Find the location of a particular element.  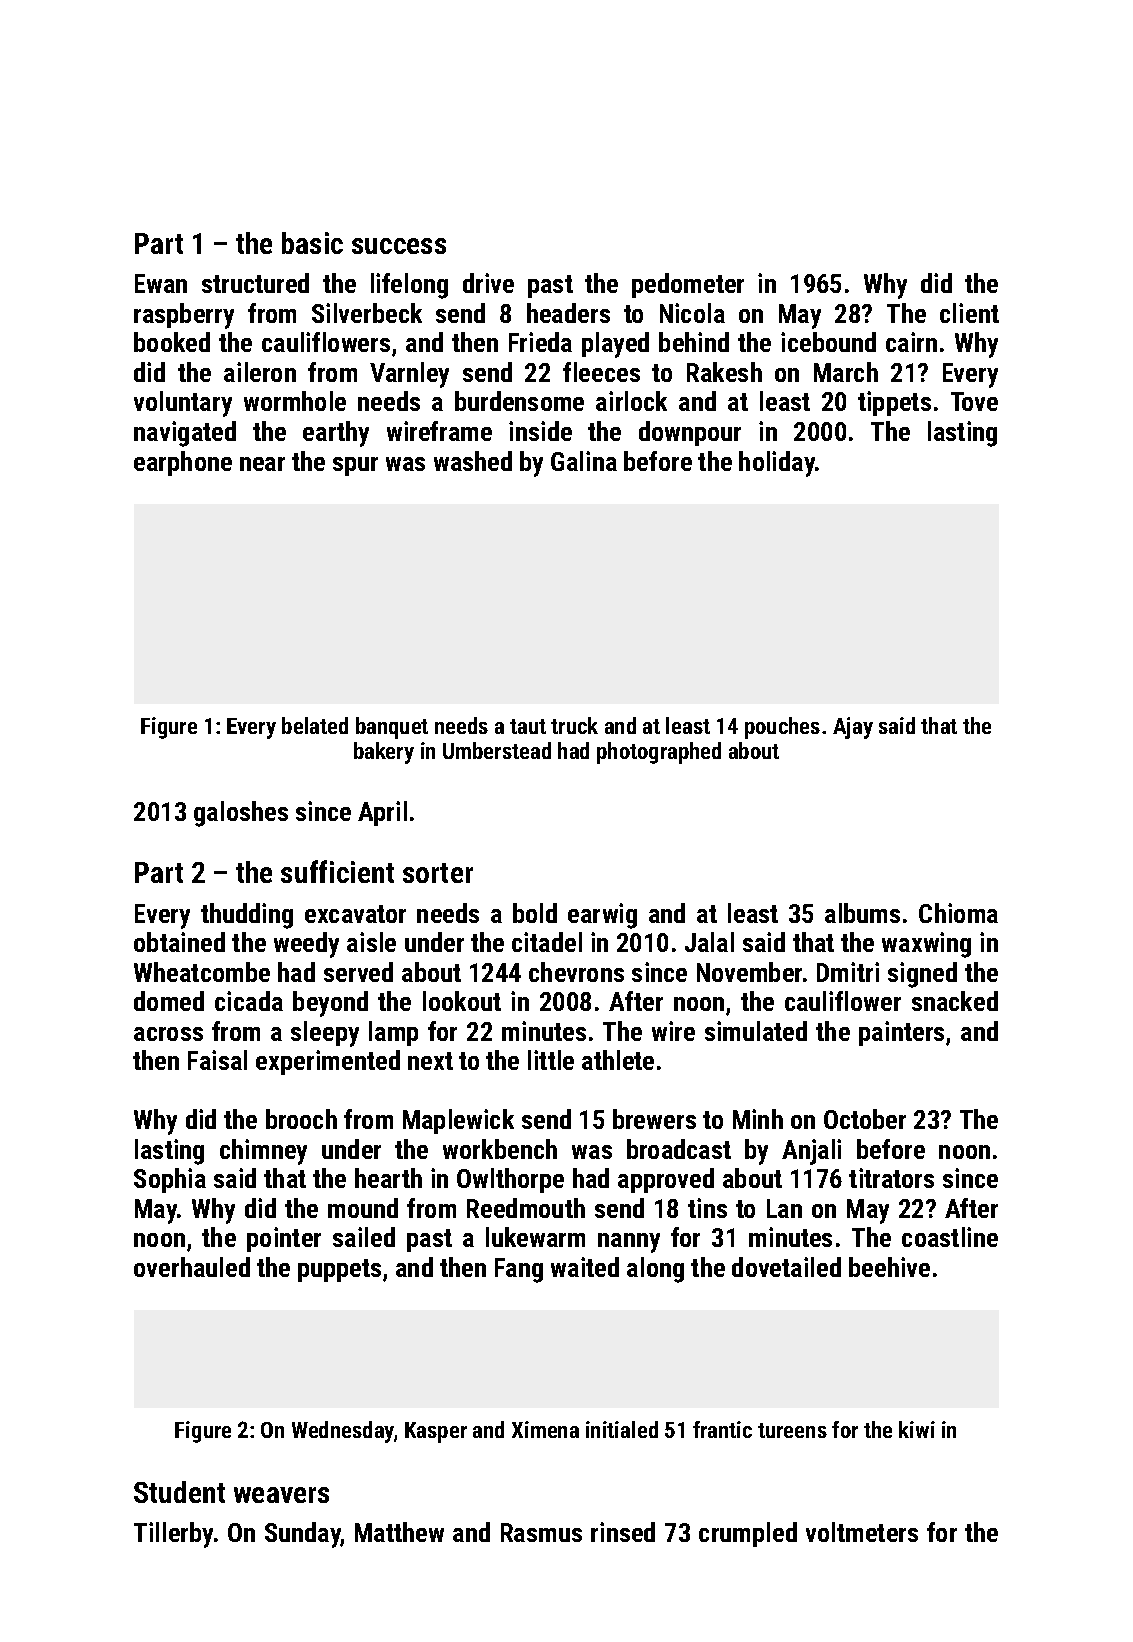

Ajay is located at coordinates (853, 728).
